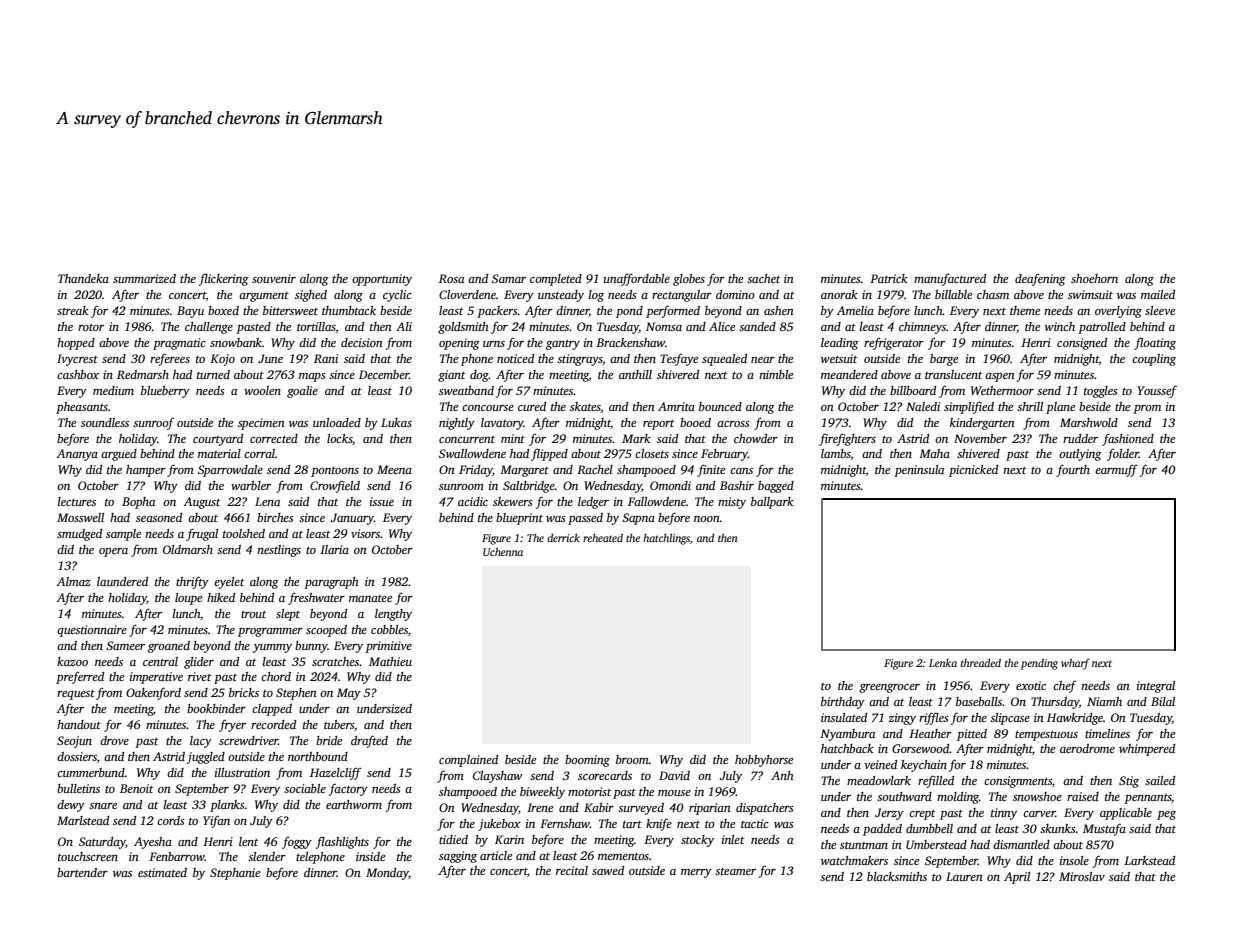 Image resolution: width=1233 pixels, height=952 pixels. What do you see at coordinates (923, 406) in the page?
I see `Naledi` at bounding box center [923, 406].
